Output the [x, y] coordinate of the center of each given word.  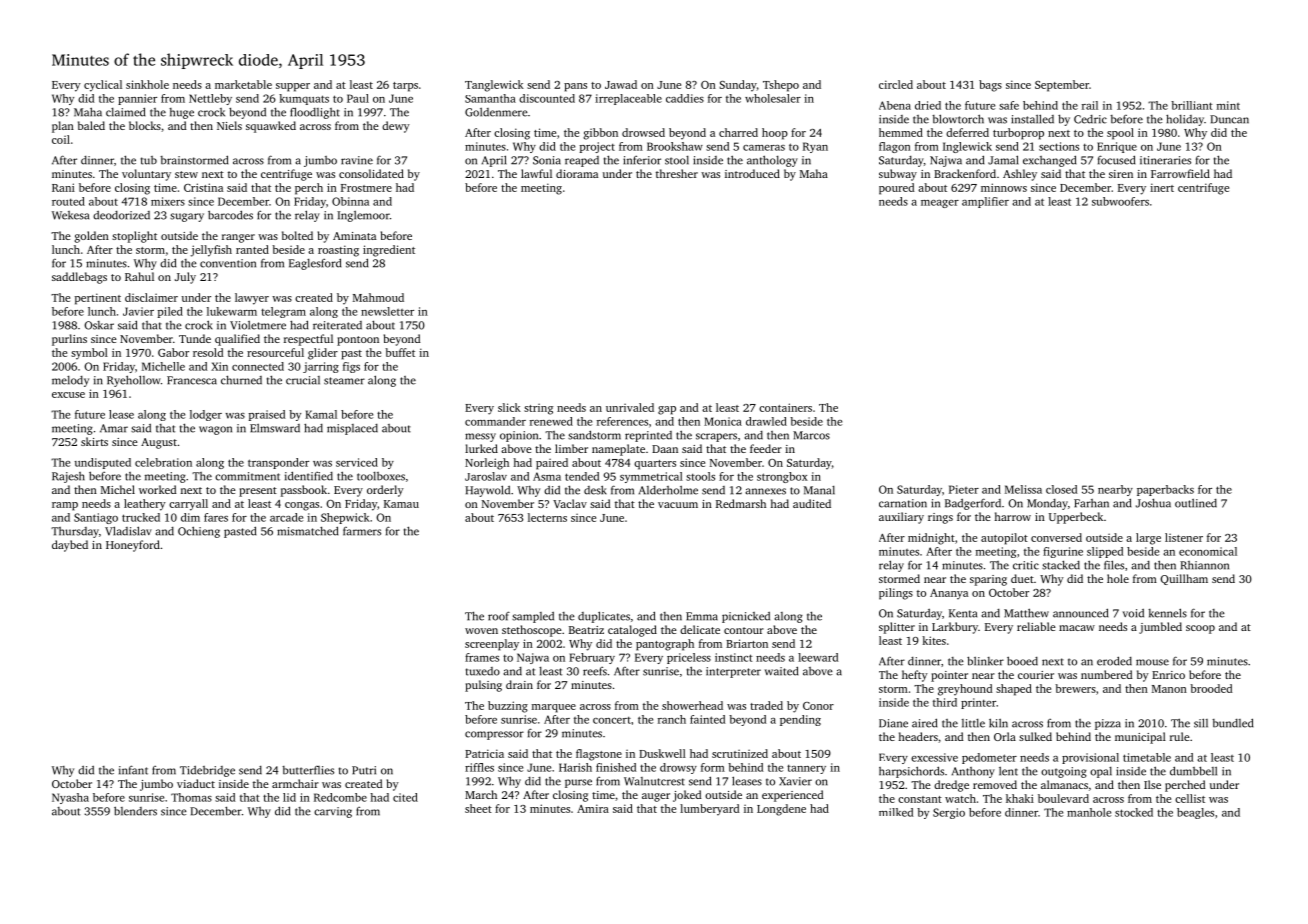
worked [157, 489]
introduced [752, 173]
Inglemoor [363, 216]
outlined [1196, 503]
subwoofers [1120, 201]
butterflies [308, 770]
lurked [481, 448]
